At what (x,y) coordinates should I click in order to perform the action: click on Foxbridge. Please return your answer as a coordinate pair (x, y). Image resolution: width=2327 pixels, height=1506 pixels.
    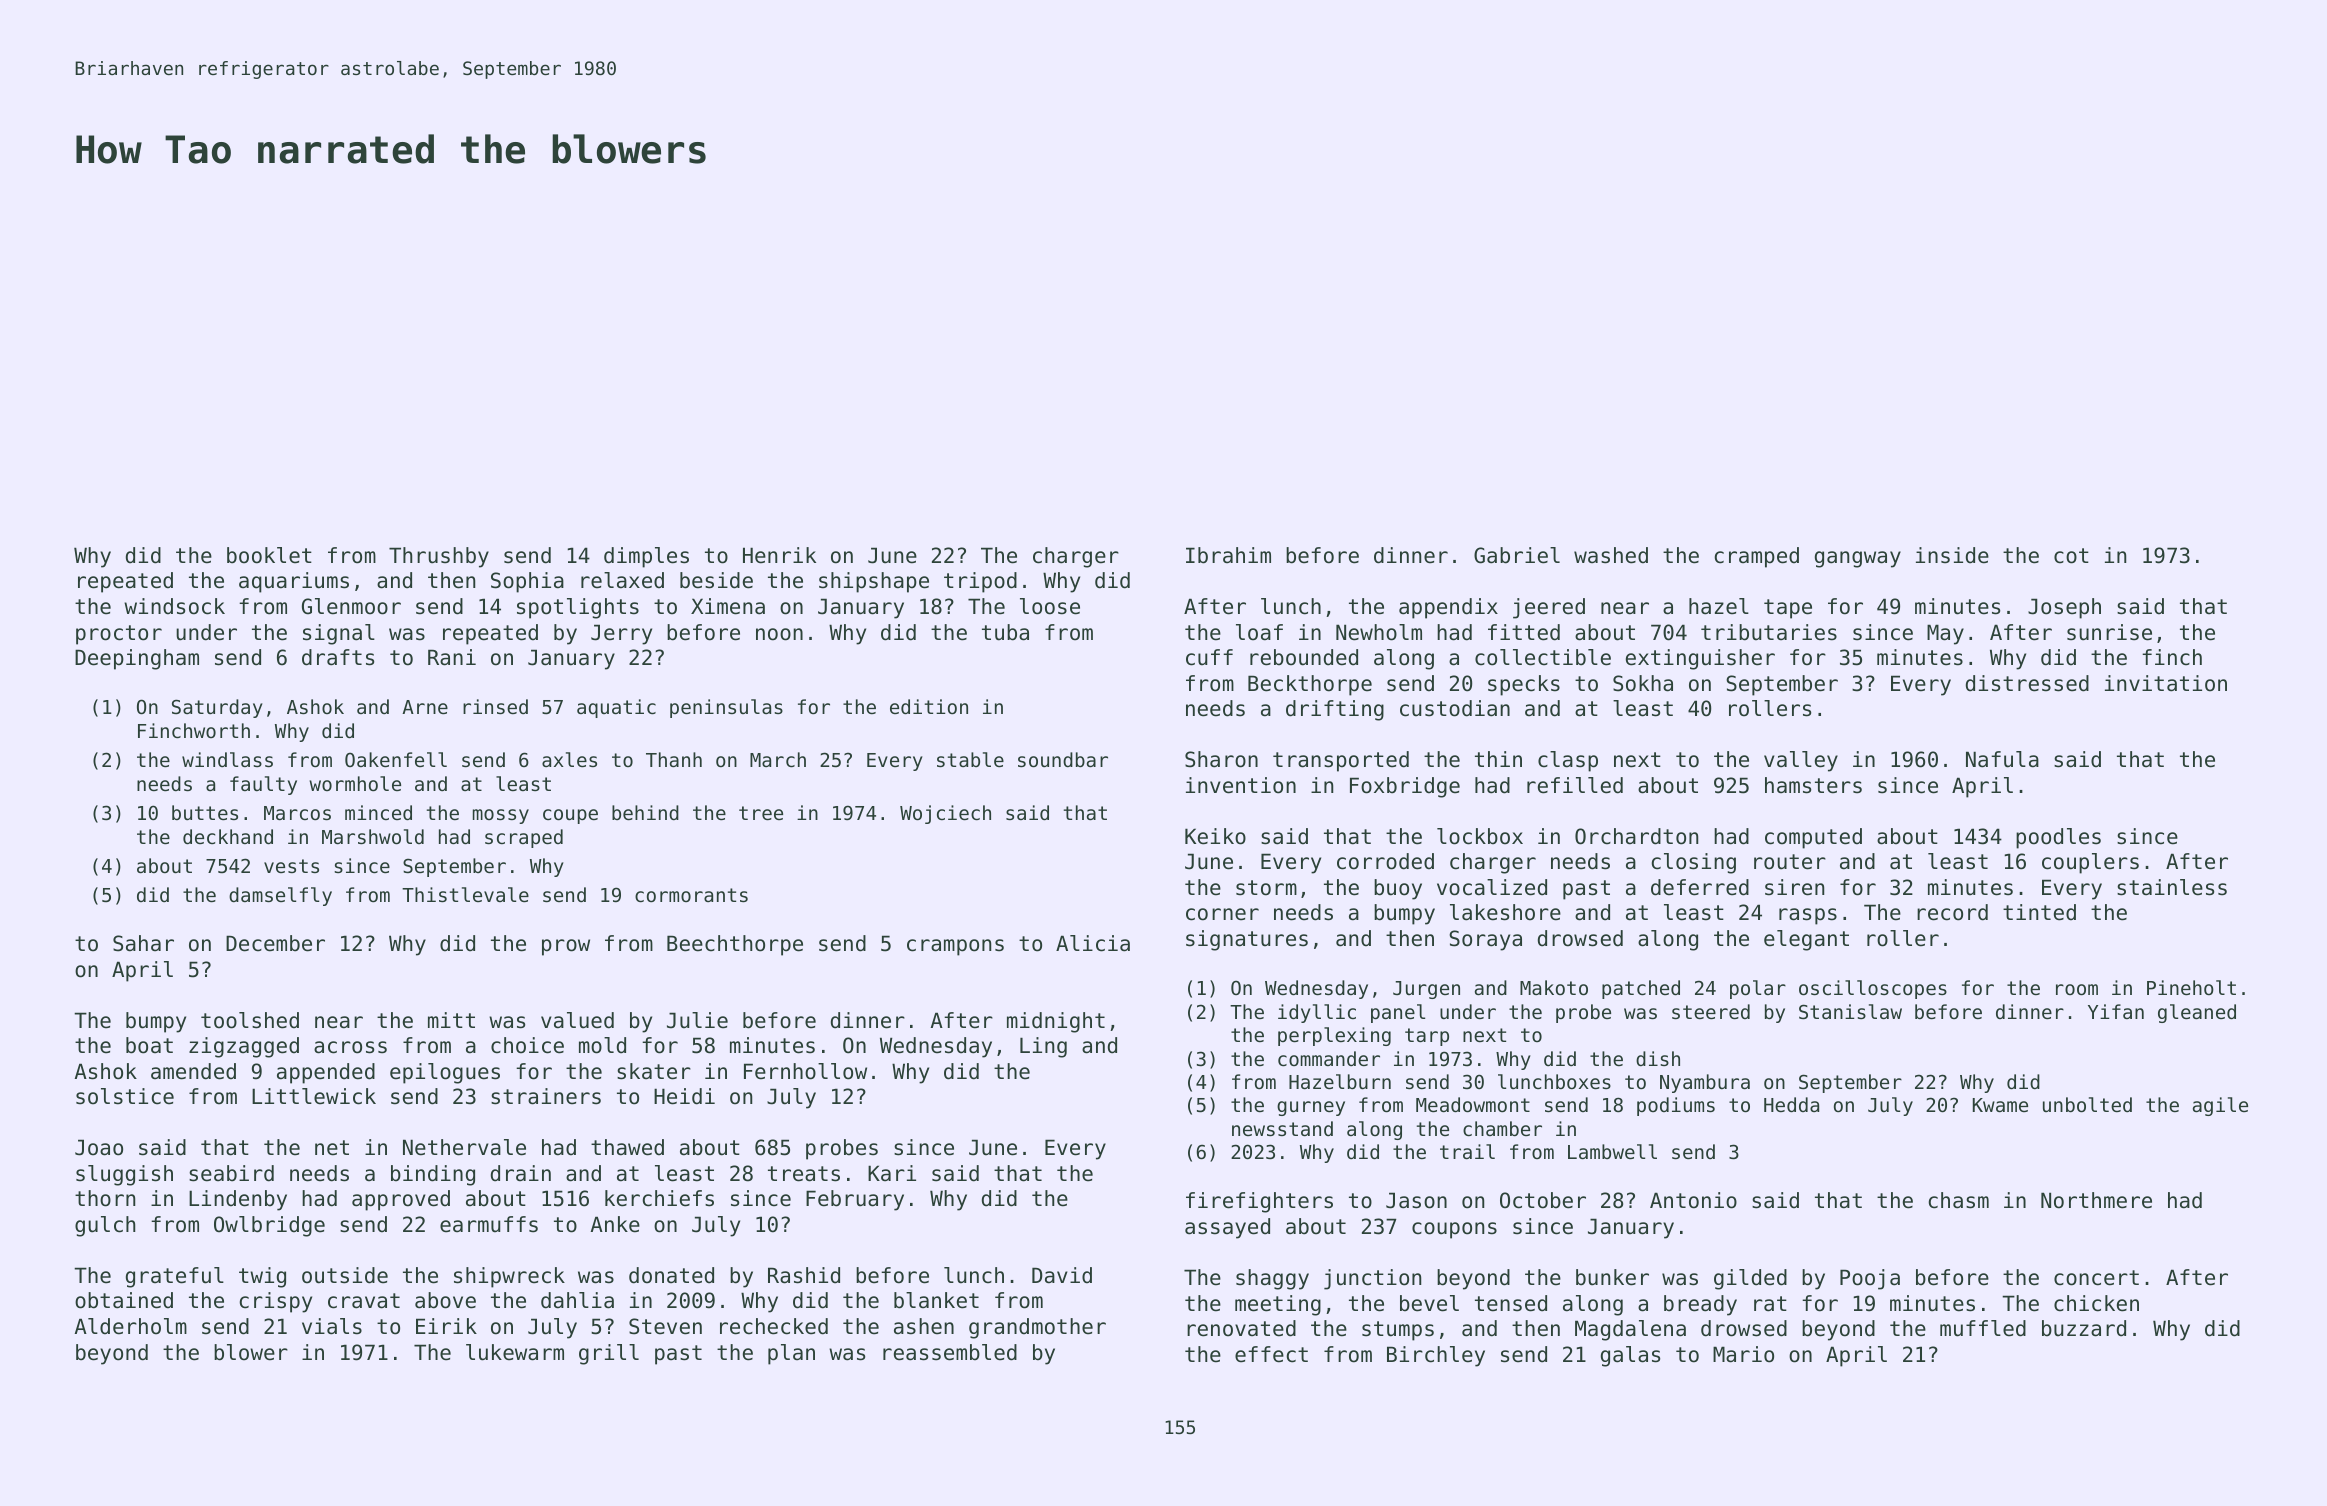
    Looking at the image, I should click on (1405, 787).
